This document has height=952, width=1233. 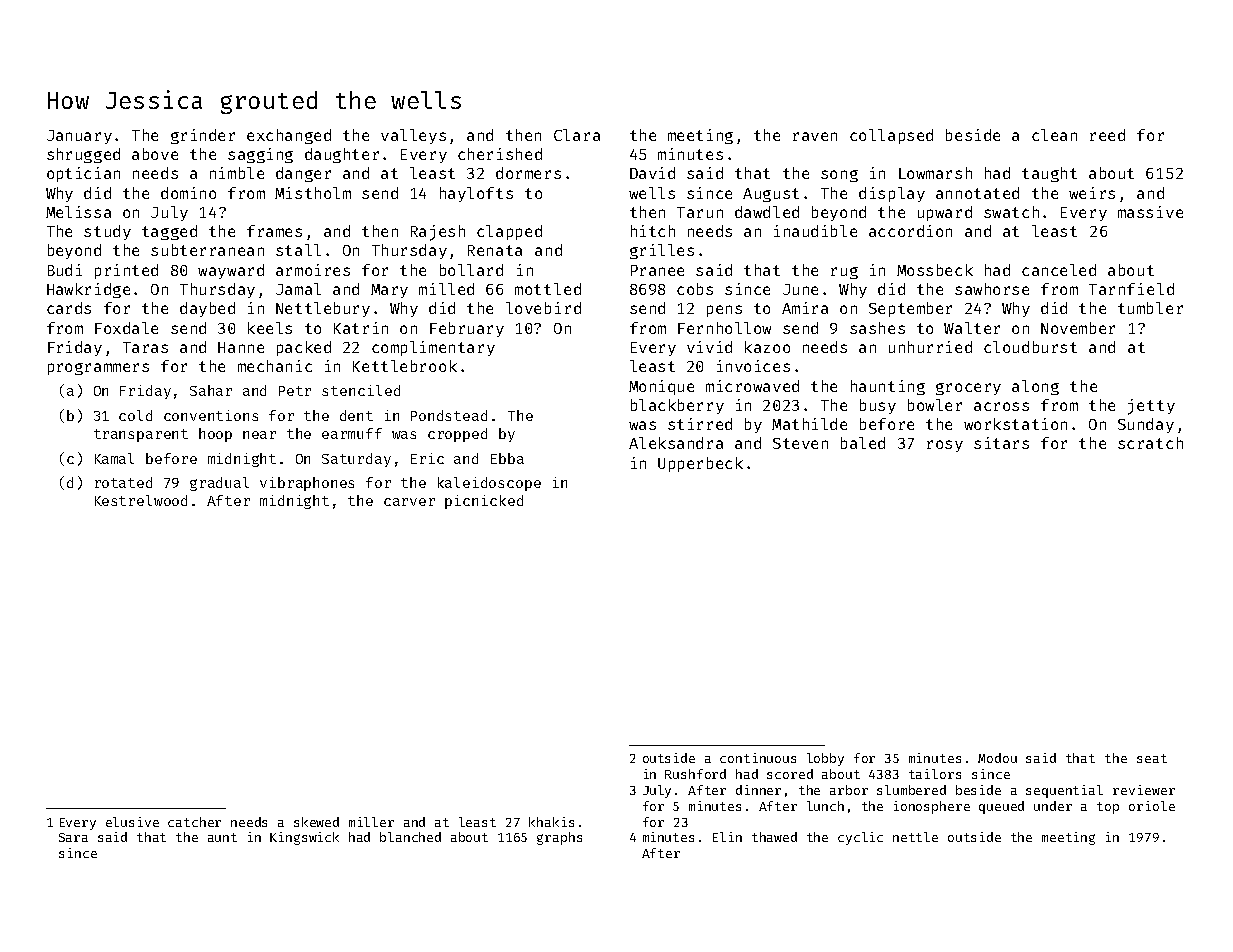 I want to click on picnicked, so click(x=484, y=502).
